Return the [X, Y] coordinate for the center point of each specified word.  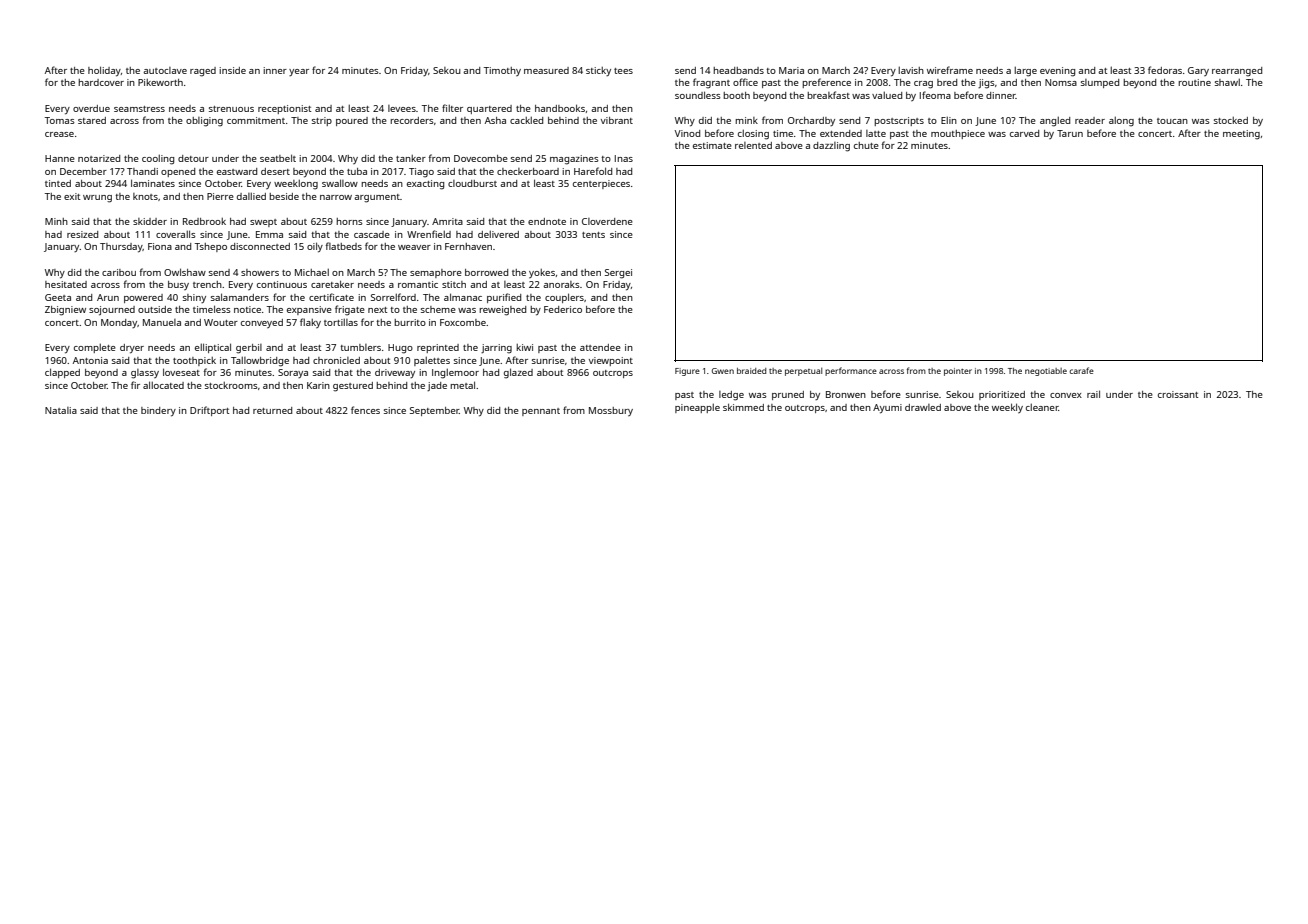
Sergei [618, 274]
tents [593, 235]
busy [178, 285]
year [299, 72]
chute [866, 145]
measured [546, 70]
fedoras [1165, 70]
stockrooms [231, 385]
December [83, 171]
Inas [624, 158]
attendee [600, 347]
